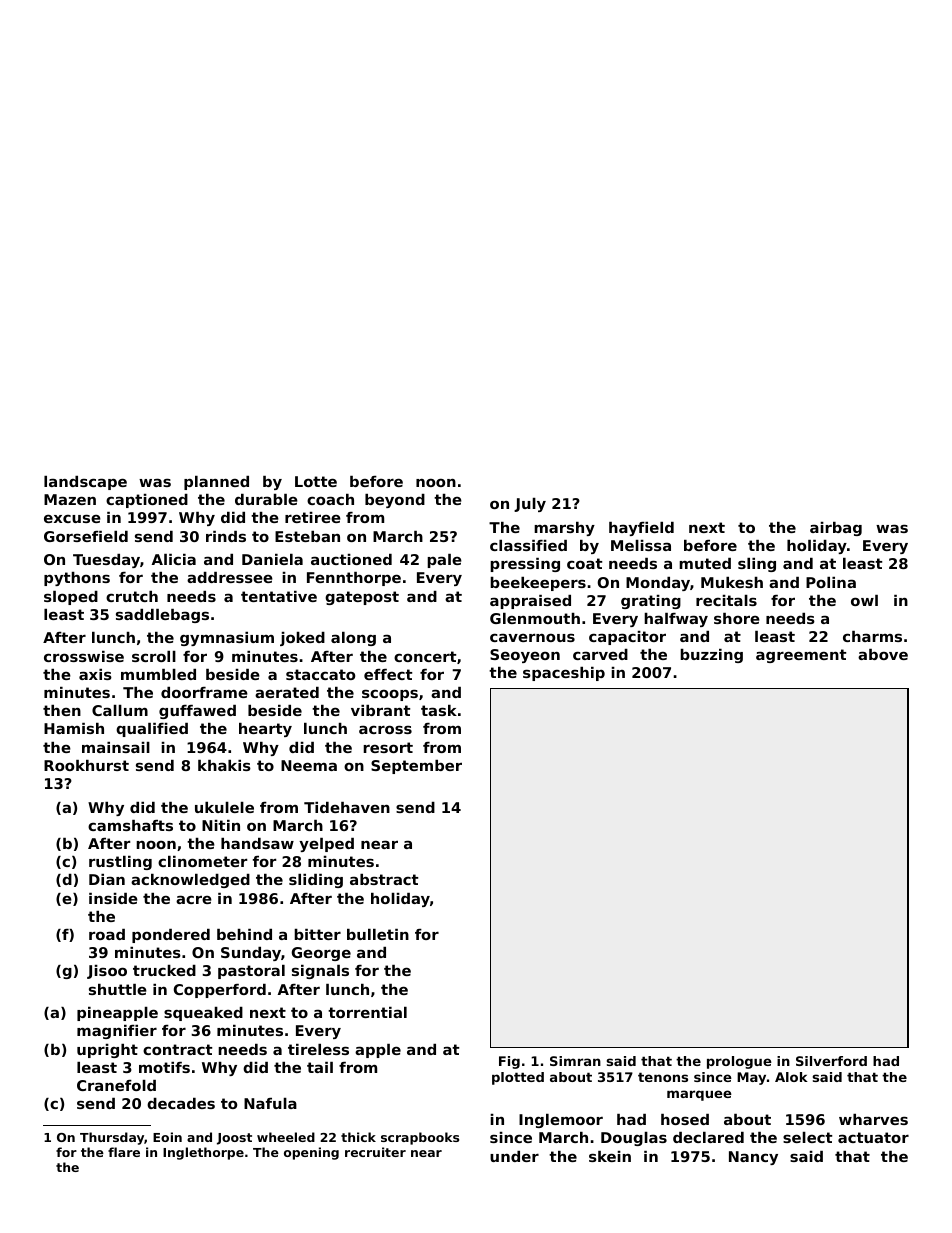 The height and width of the screenshot is (1233, 952). What do you see at coordinates (216, 483) in the screenshot?
I see `planned` at bounding box center [216, 483].
